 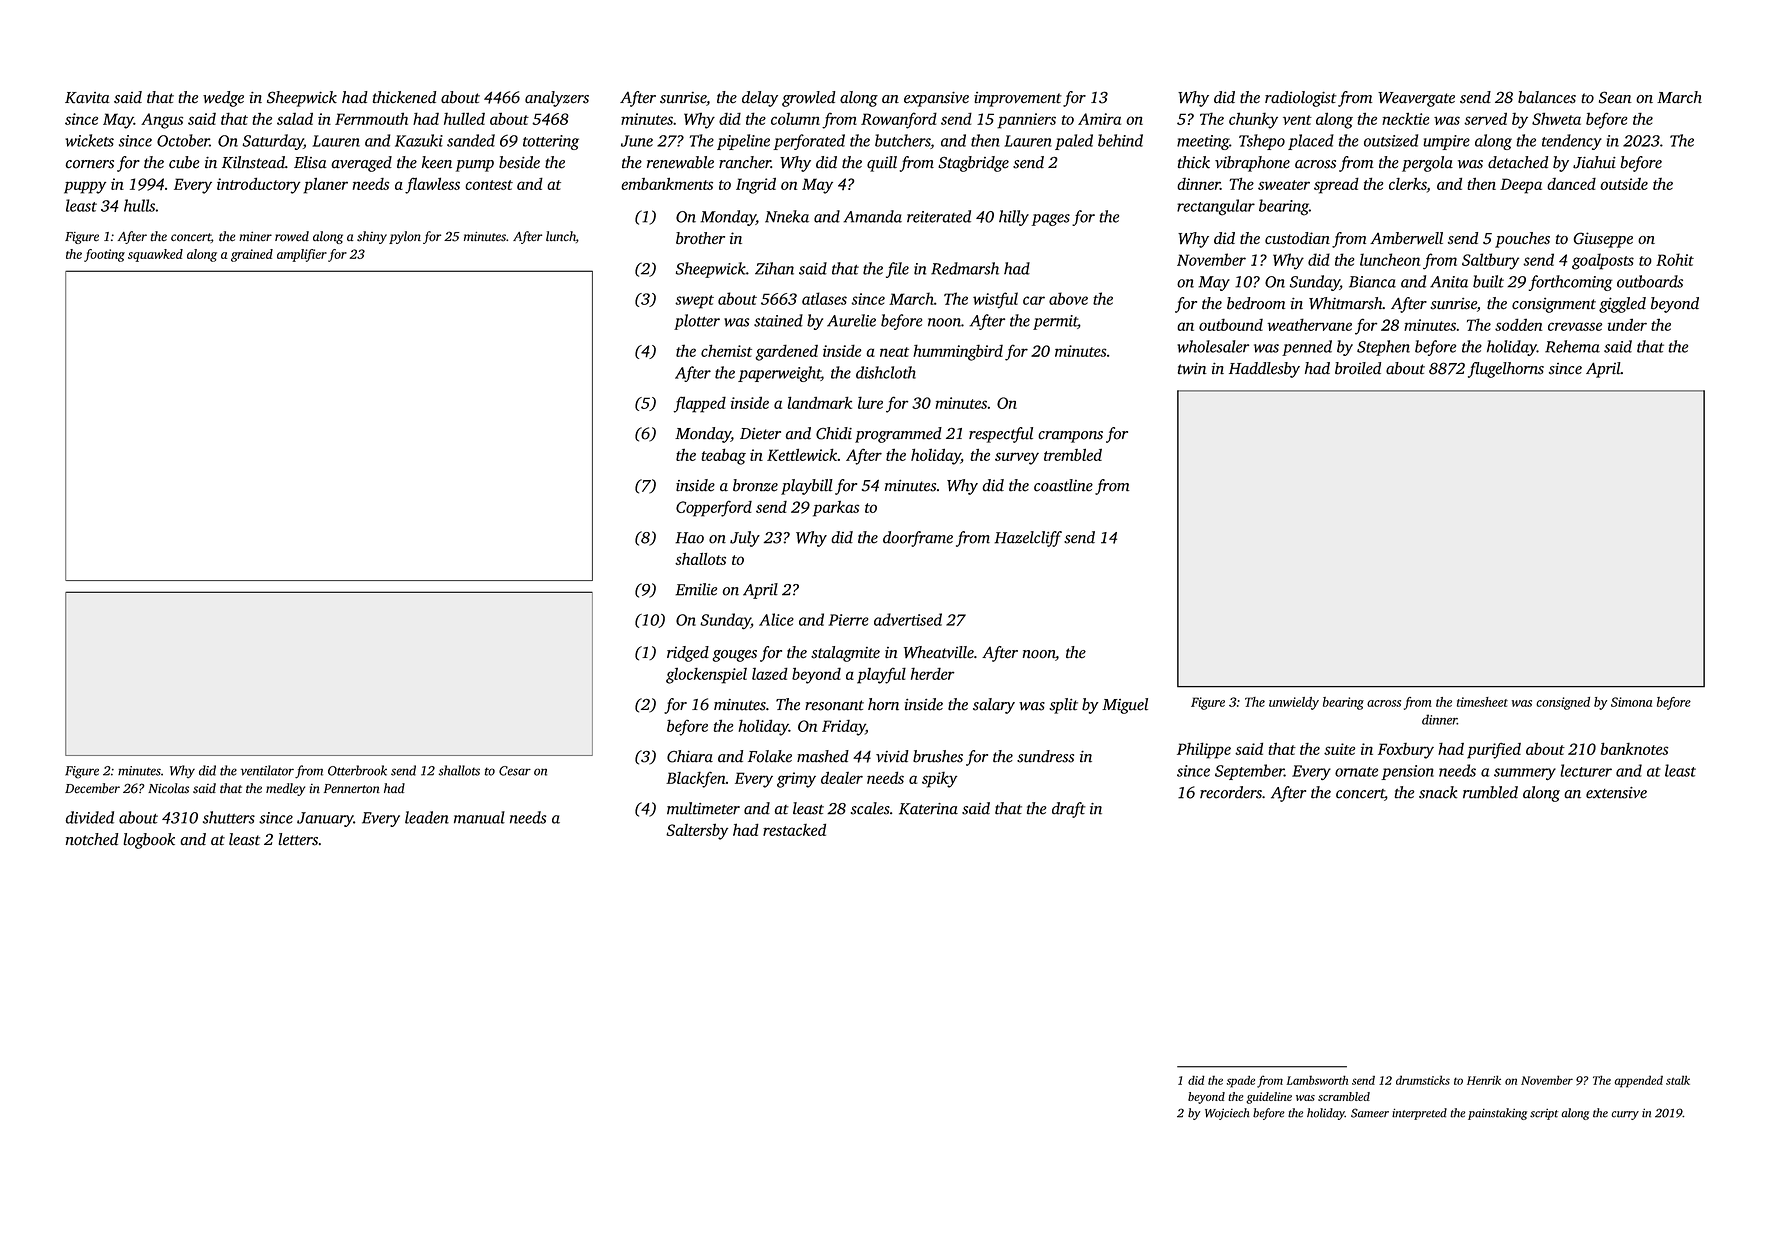 What do you see at coordinates (1678, 1080) in the document?
I see `stalk` at bounding box center [1678, 1080].
